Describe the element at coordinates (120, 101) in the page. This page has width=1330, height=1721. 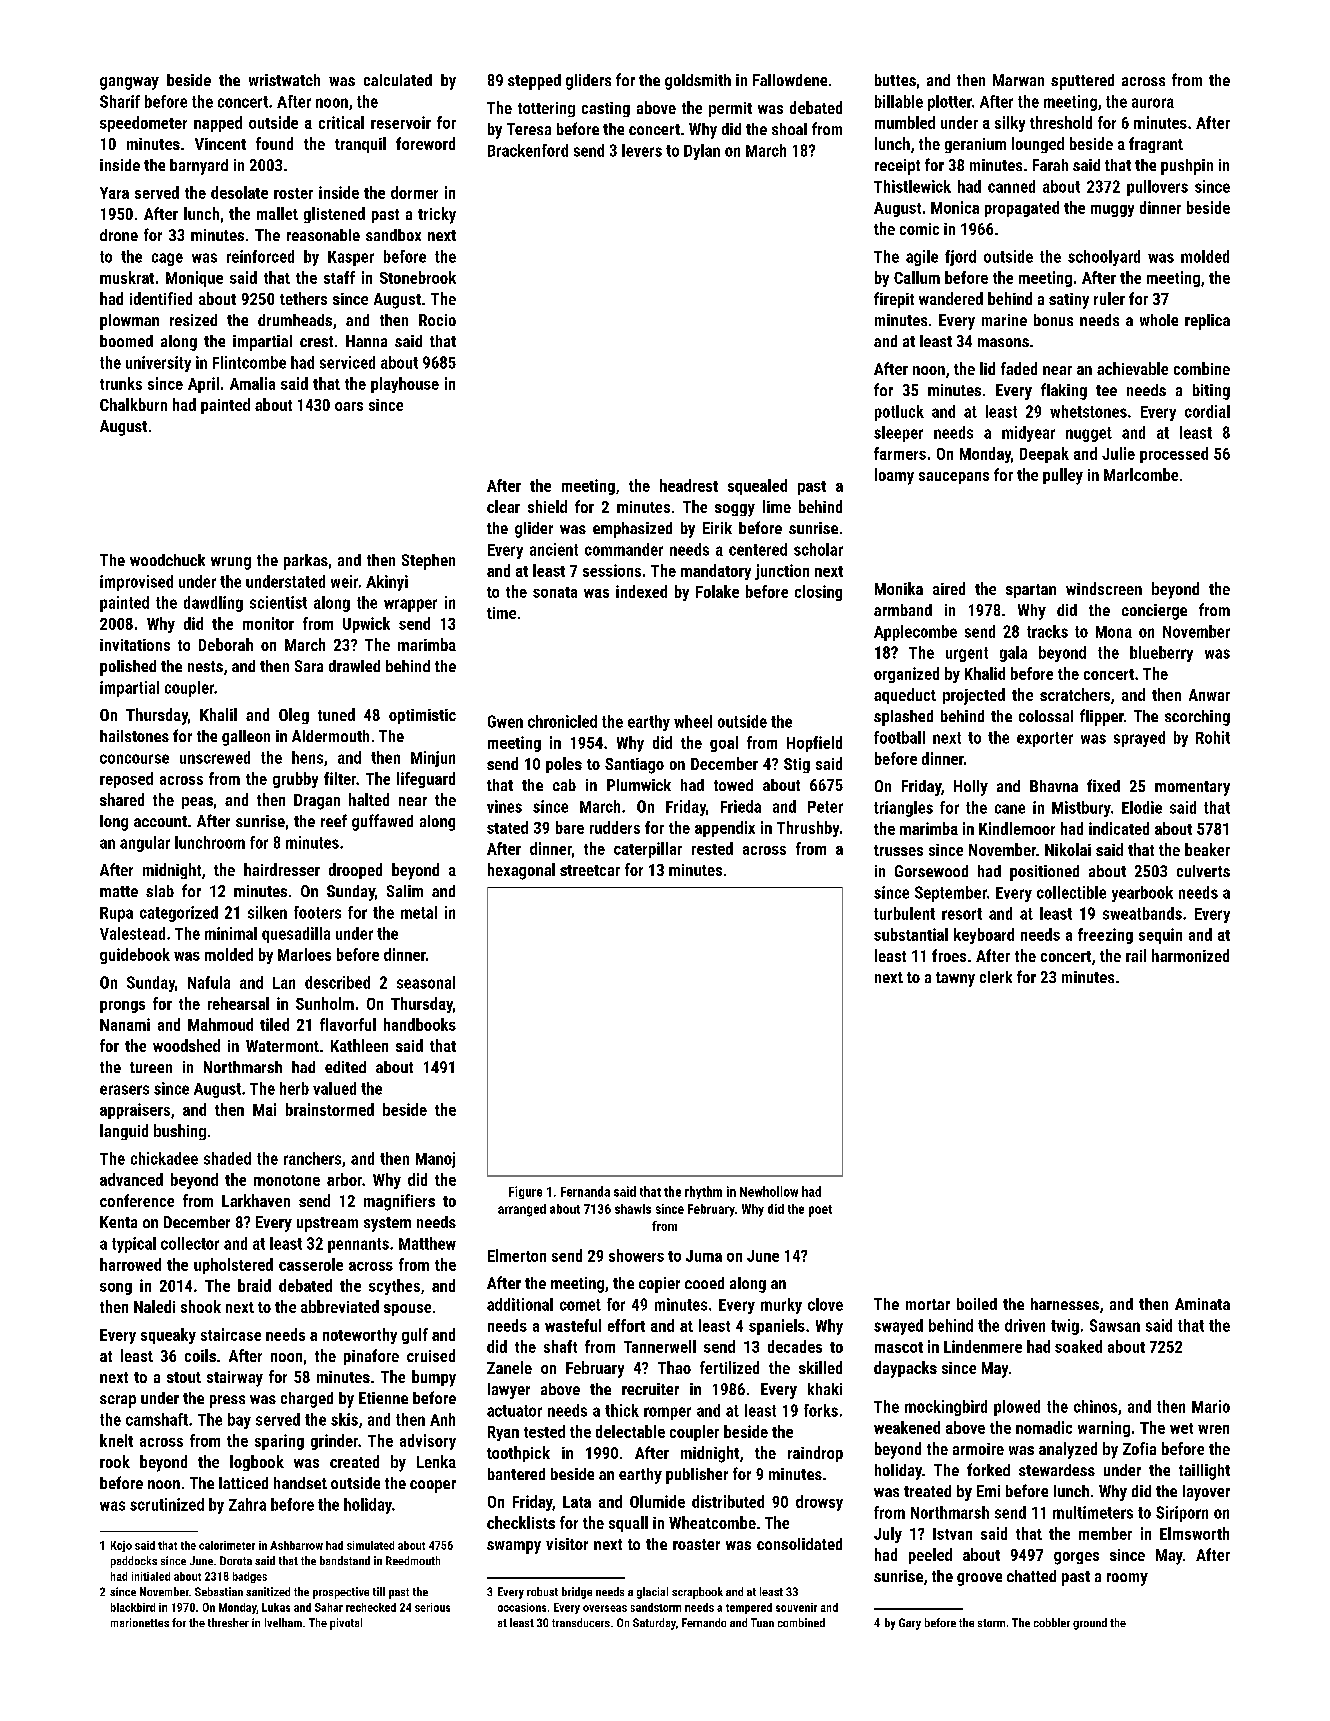
I see `Sharif` at that location.
